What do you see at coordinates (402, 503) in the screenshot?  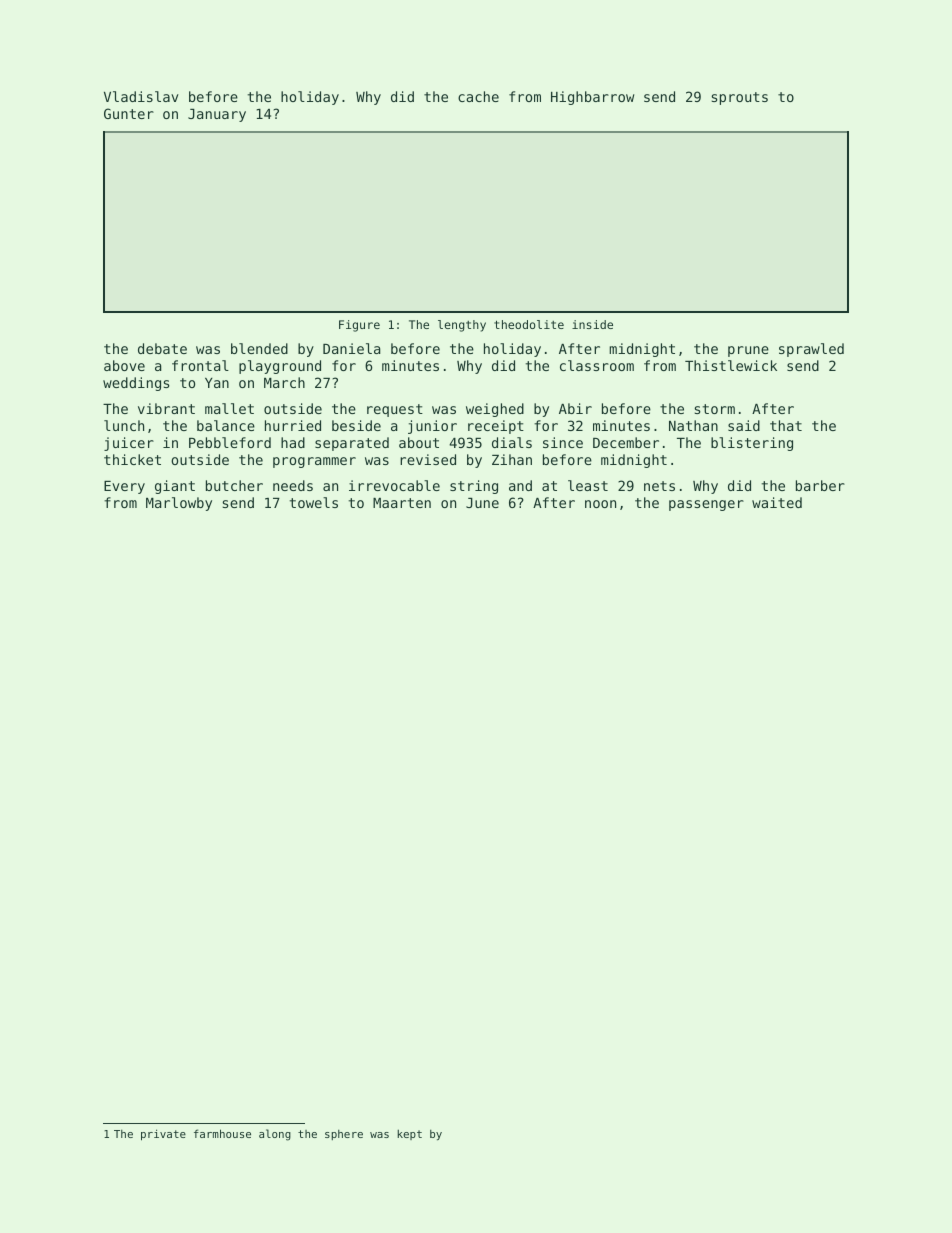 I see `Maarten` at bounding box center [402, 503].
